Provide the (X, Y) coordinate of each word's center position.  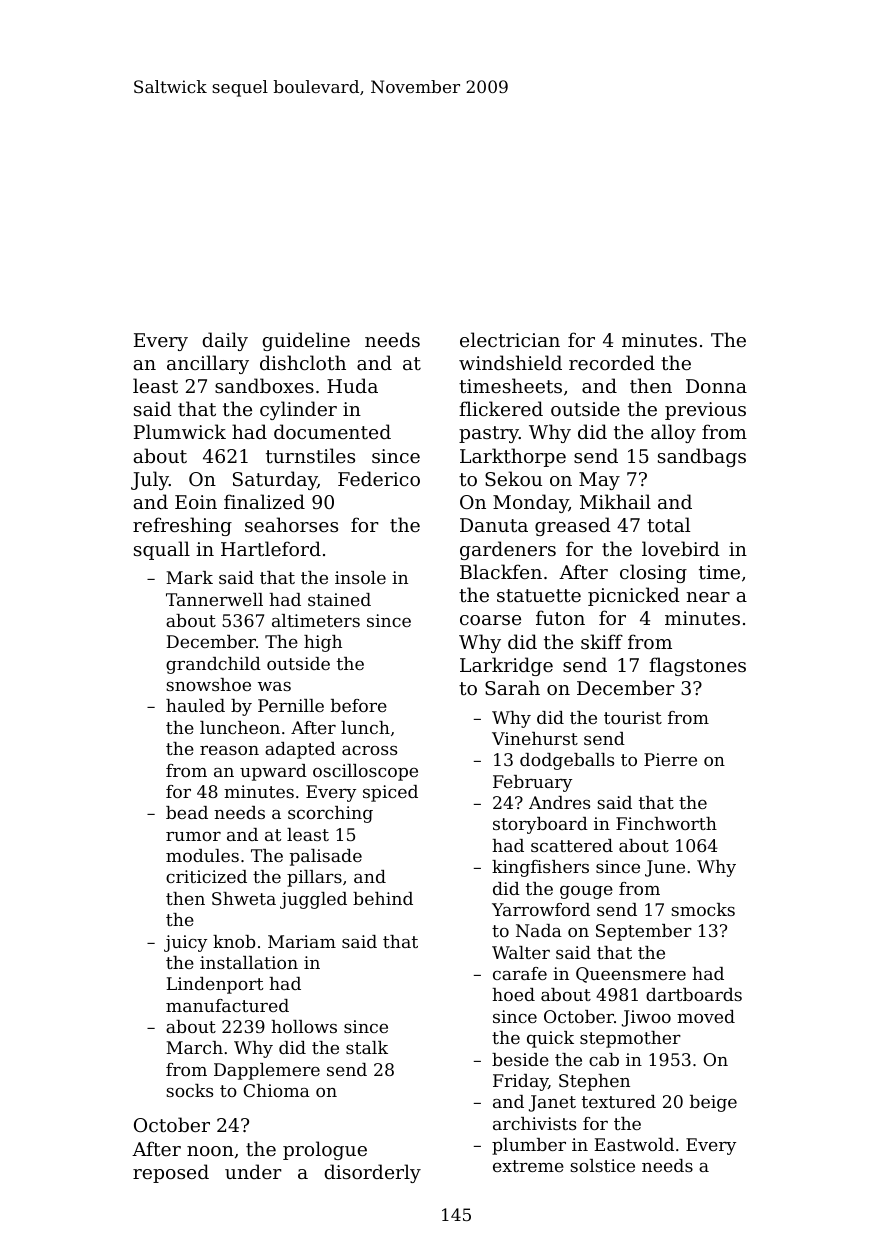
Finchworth (666, 823)
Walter (521, 952)
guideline (306, 341)
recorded (612, 362)
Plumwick (180, 431)
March (194, 1047)
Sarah (512, 687)
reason (229, 750)
